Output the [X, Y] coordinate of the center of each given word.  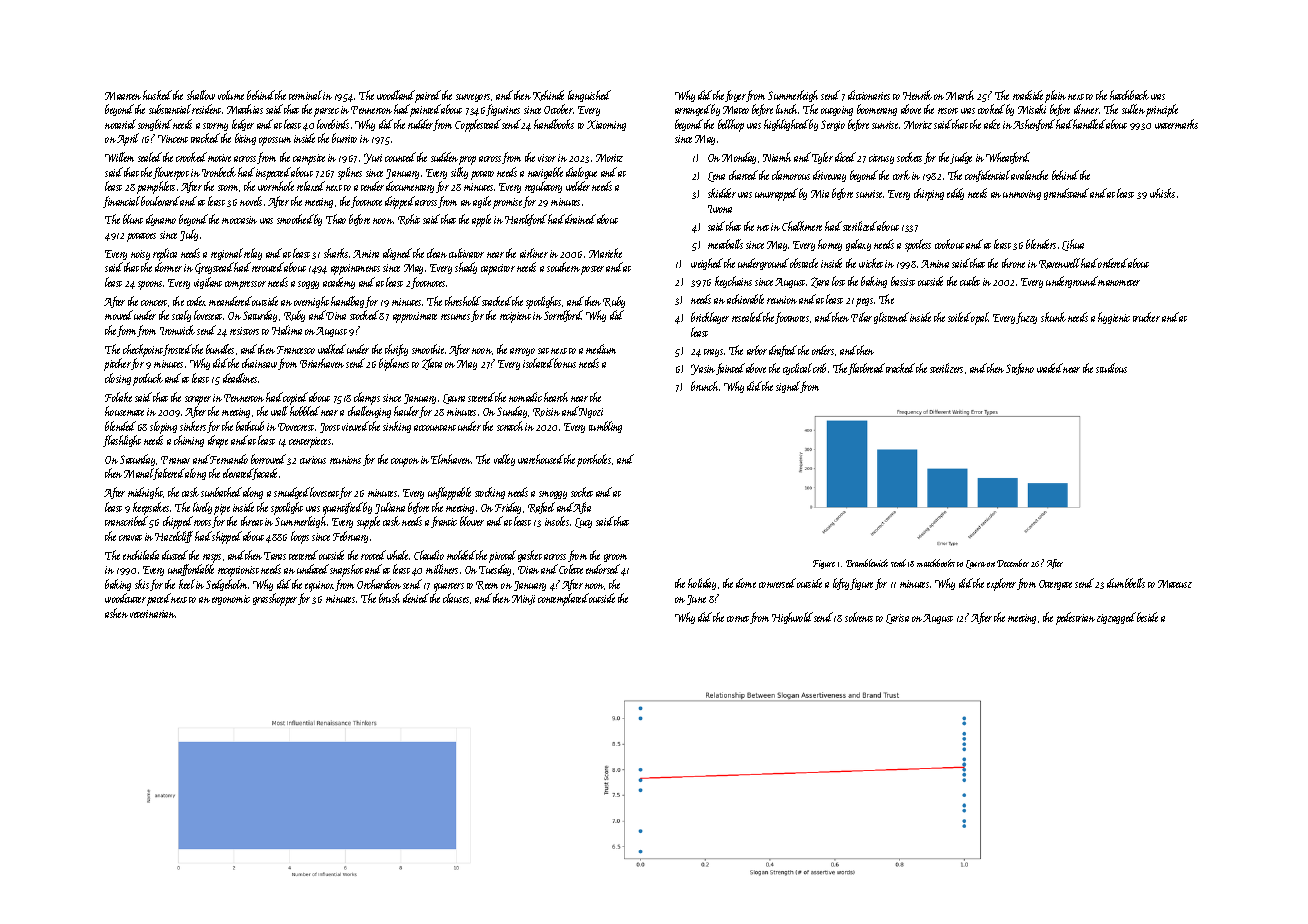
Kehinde [548, 95]
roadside [1028, 95]
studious [1111, 368]
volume [231, 95]
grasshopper [275, 599]
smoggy [553, 495]
